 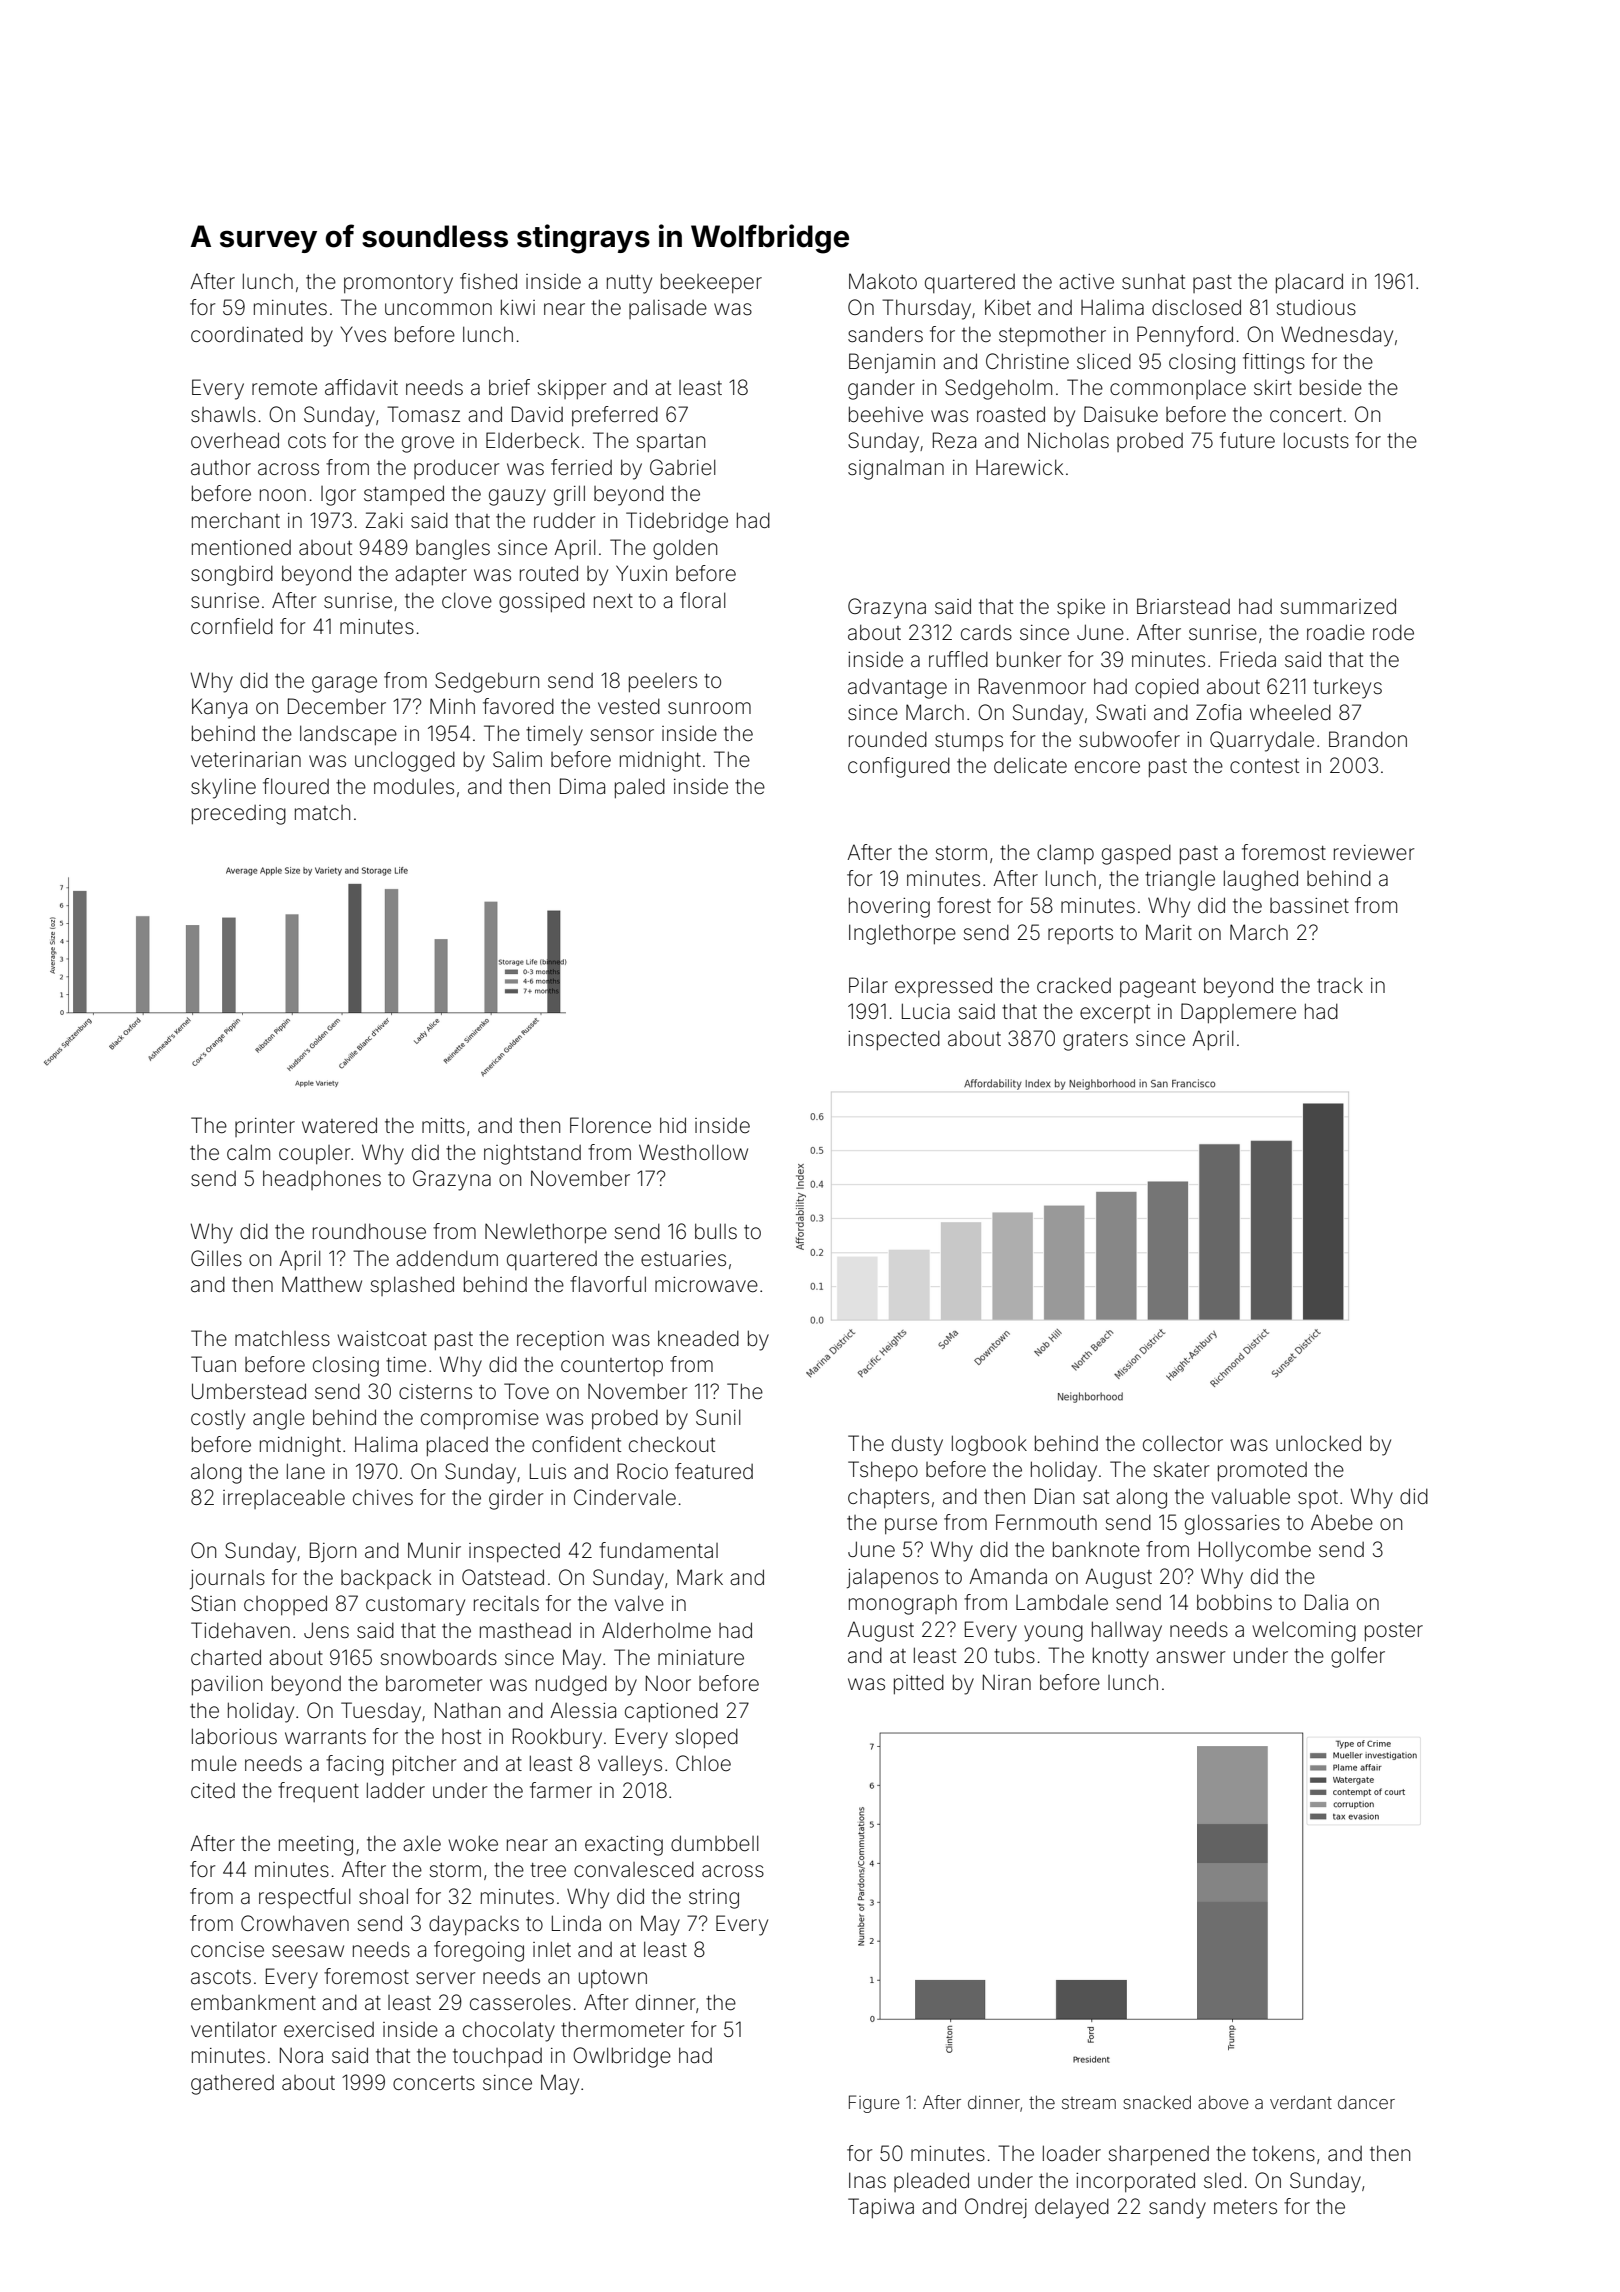 I want to click on Cindervale, so click(x=625, y=1497).
